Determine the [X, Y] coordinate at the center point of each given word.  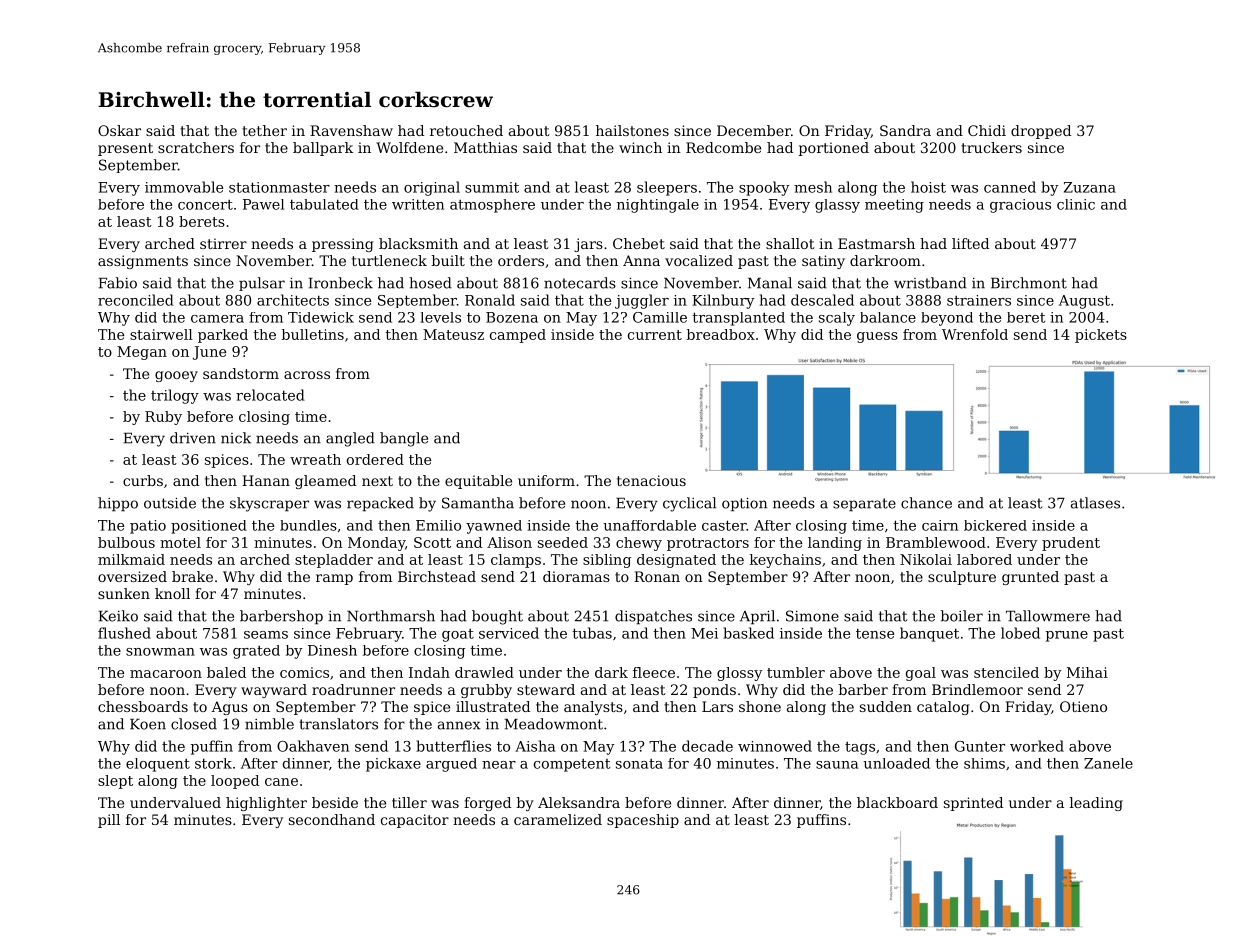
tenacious [651, 480]
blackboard [897, 802]
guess [877, 337]
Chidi [987, 130]
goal [921, 674]
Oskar [119, 130]
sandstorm [241, 373]
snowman [160, 652]
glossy [739, 674]
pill [109, 821]
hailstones [632, 130]
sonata [639, 764]
